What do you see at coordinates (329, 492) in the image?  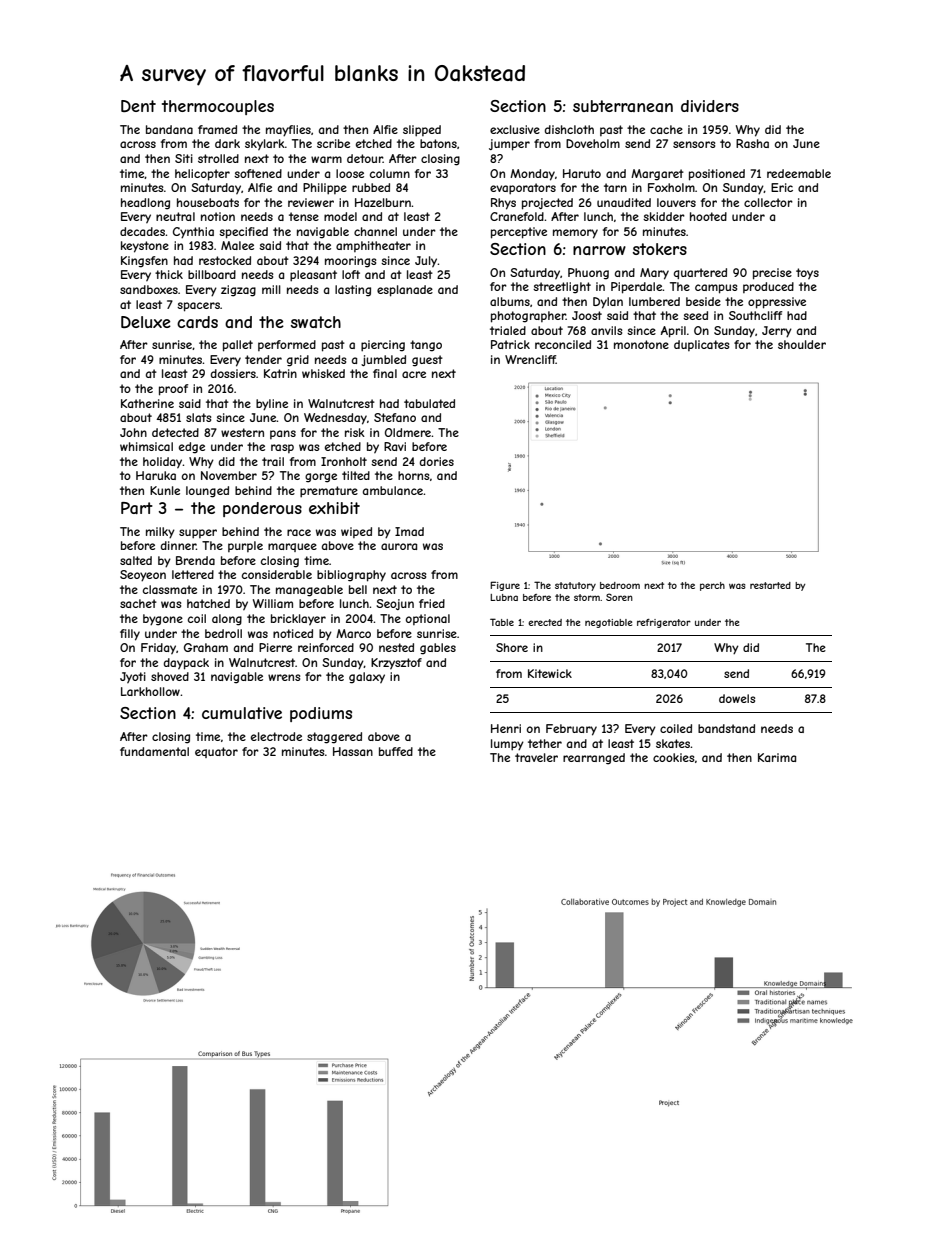 I see `premature` at bounding box center [329, 492].
